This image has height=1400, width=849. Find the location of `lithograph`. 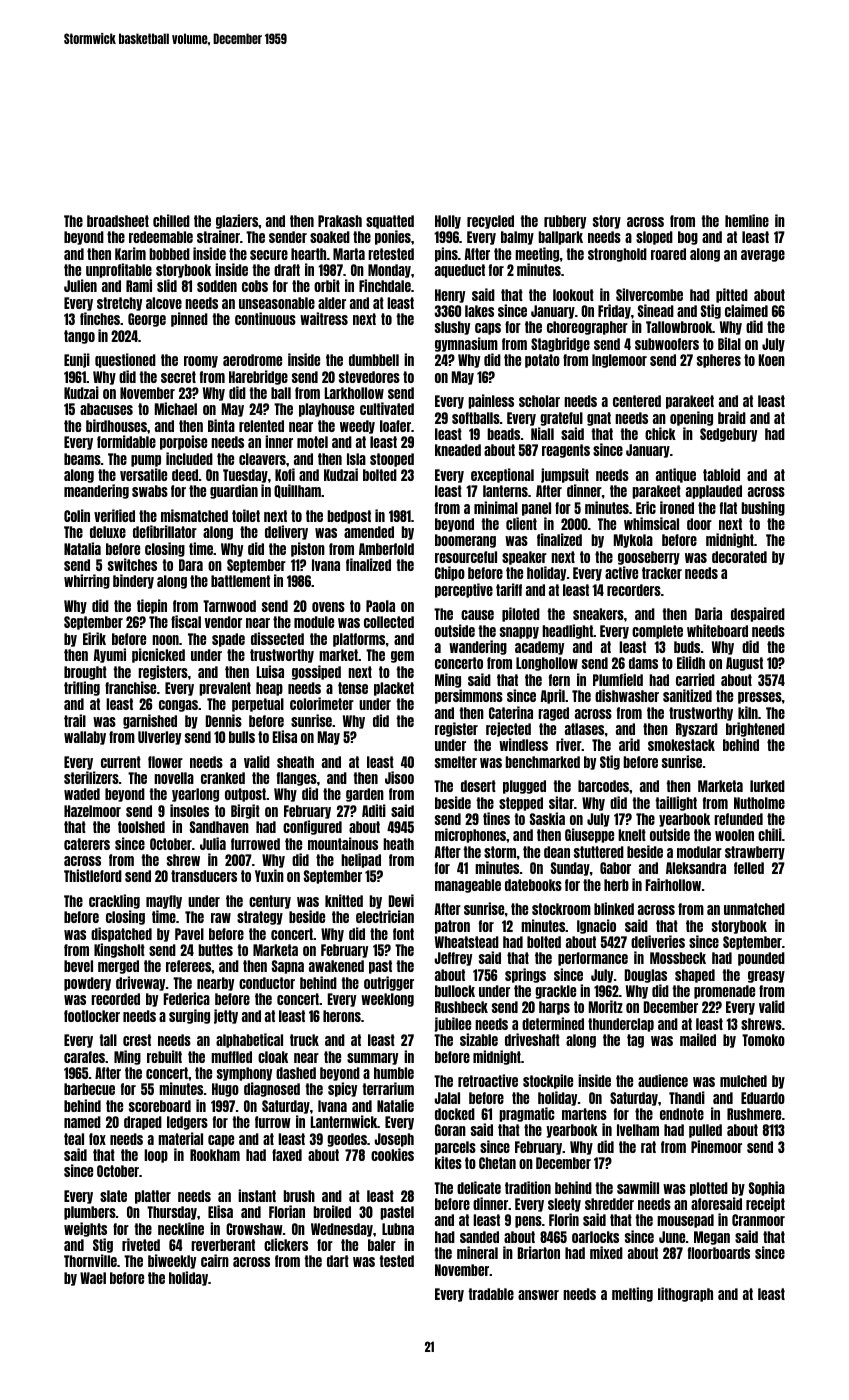

lithograph is located at coordinates (685, 1294).
